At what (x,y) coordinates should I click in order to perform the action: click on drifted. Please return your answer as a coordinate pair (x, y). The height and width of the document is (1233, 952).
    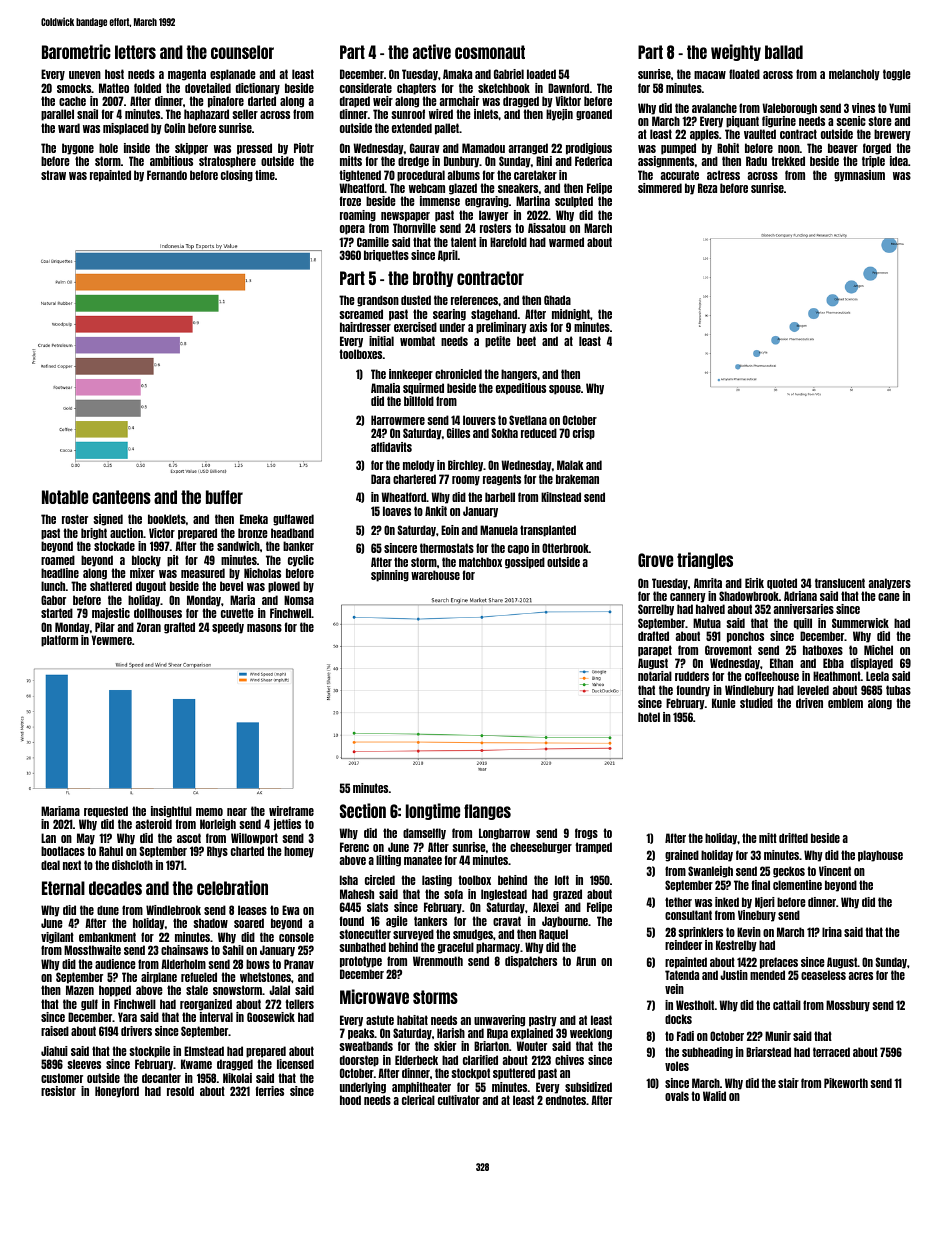
    Looking at the image, I should click on (793, 838).
